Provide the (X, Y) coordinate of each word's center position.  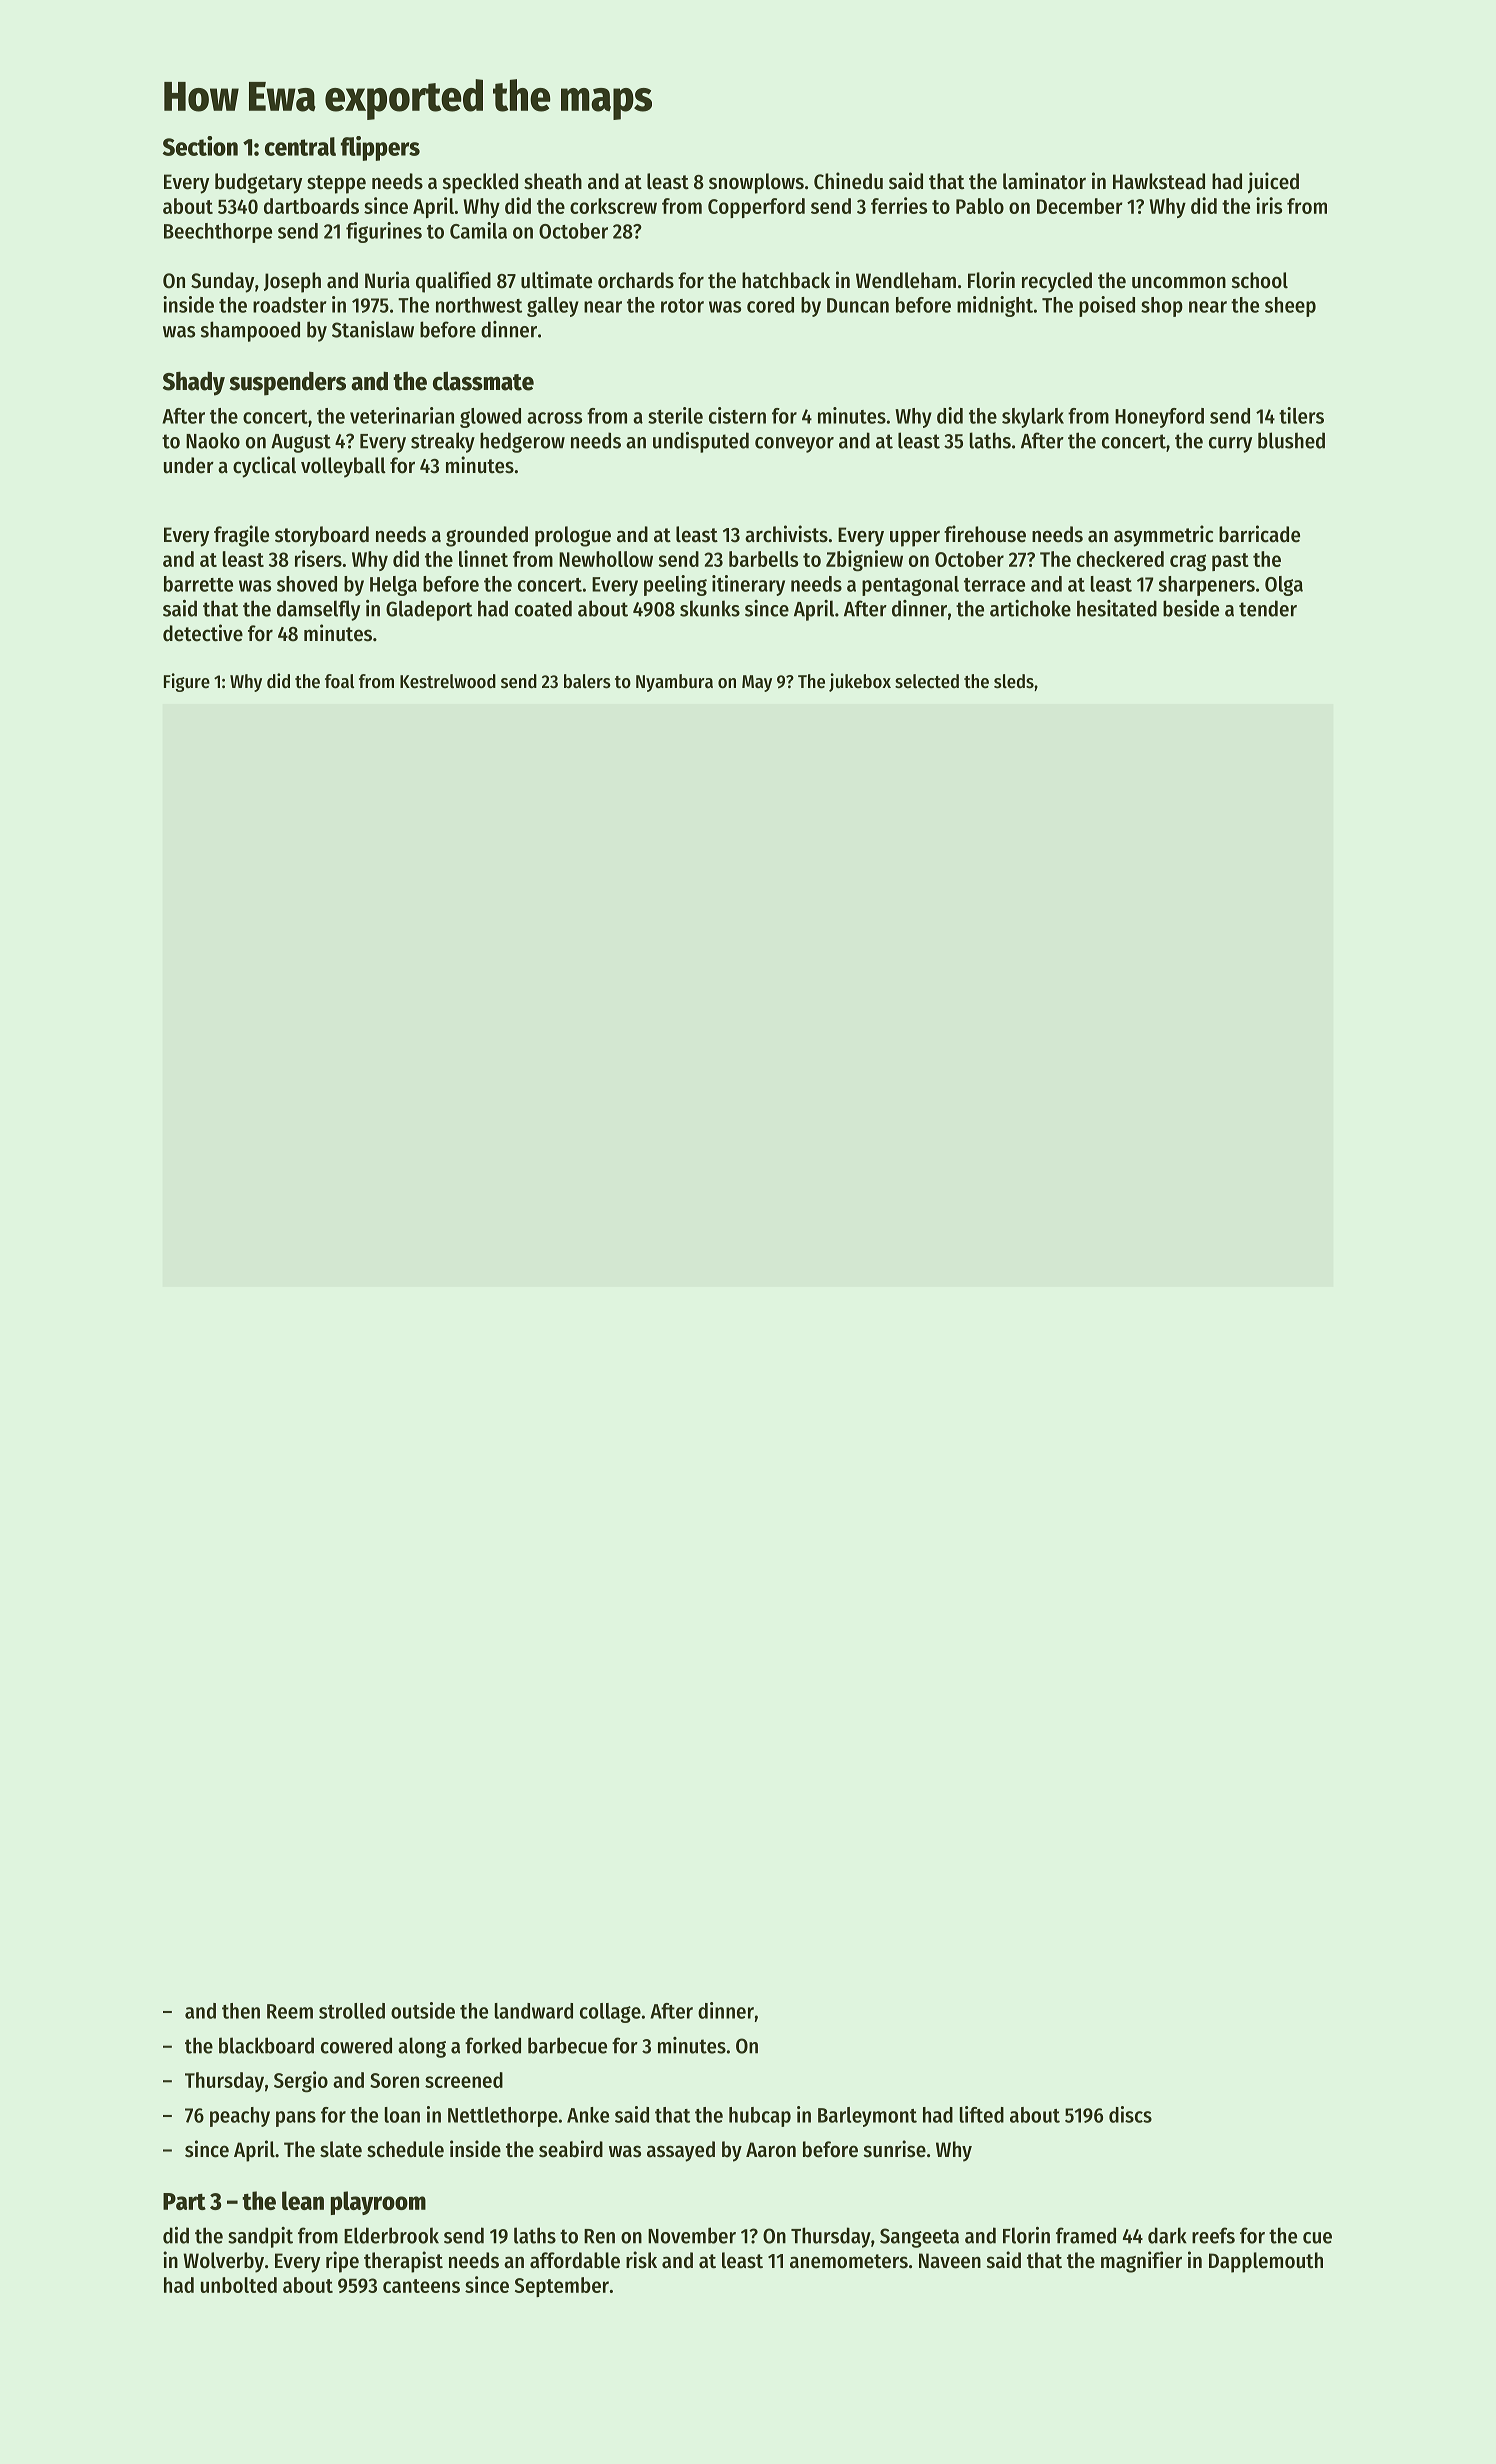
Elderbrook (391, 2235)
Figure (187, 682)
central (300, 146)
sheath (553, 181)
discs (1130, 2114)
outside (423, 2010)
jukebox (860, 682)
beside (1191, 608)
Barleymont (867, 2117)
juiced (1273, 183)
